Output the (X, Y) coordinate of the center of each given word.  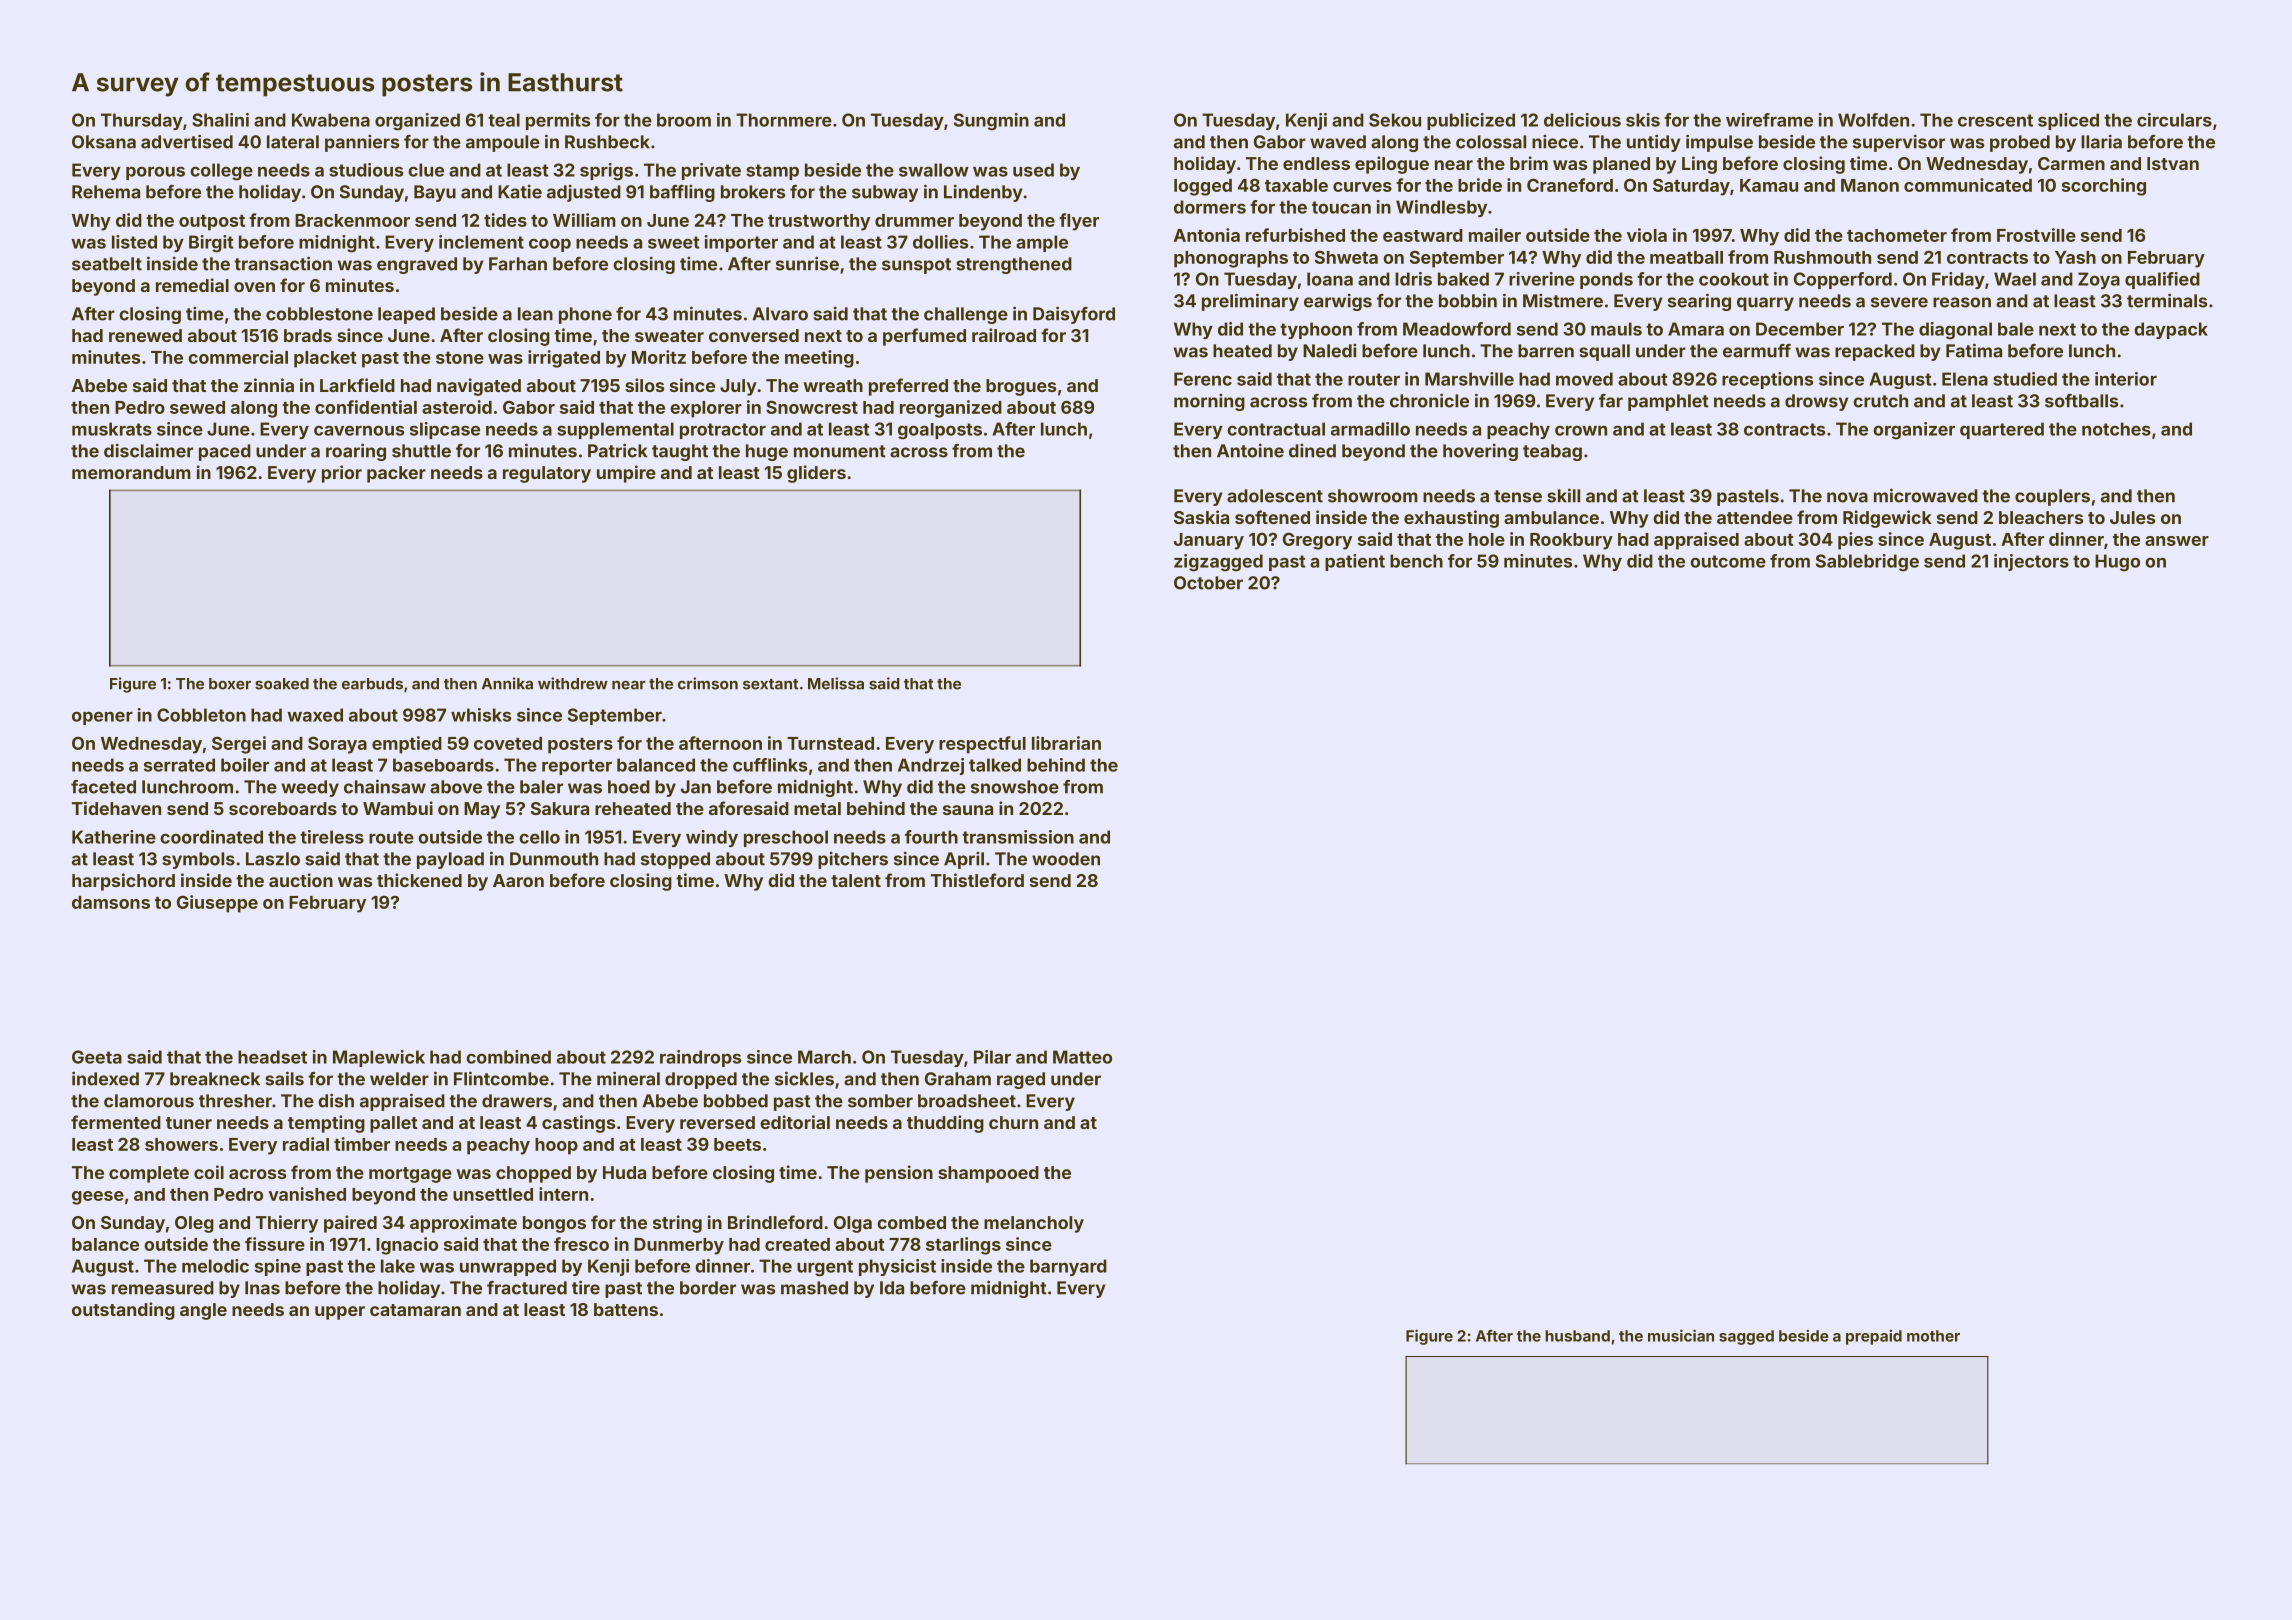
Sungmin (991, 122)
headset (272, 1057)
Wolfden (1873, 120)
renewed (145, 335)
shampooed (988, 1174)
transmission (1018, 837)
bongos (554, 1224)
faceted (103, 787)
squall (1604, 352)
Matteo (1082, 1057)
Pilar (992, 1057)
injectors (2031, 562)
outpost (212, 223)
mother (1933, 1336)
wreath (833, 385)
